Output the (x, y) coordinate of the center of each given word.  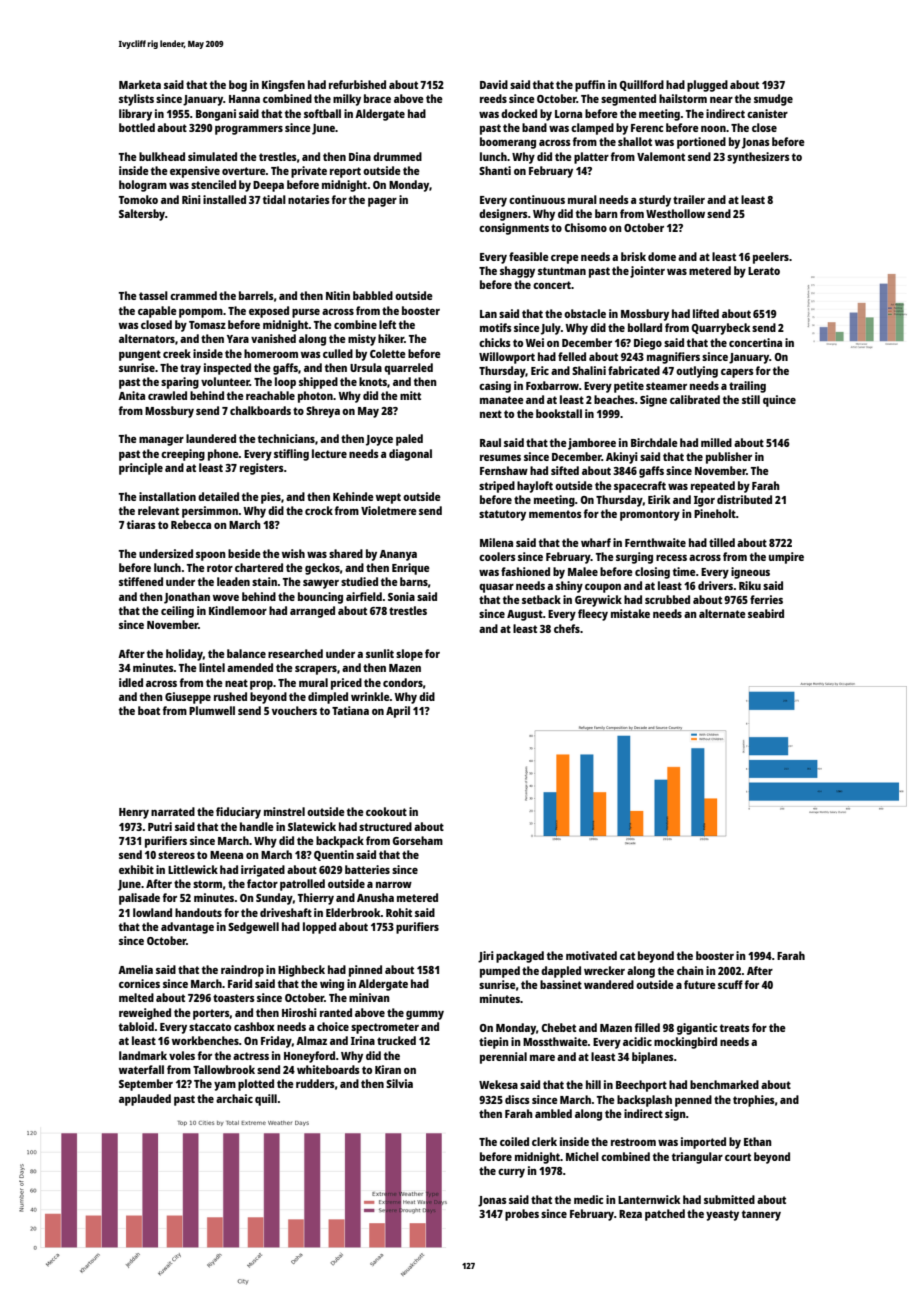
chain (690, 970)
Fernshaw (504, 470)
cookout (386, 811)
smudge (773, 100)
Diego (648, 344)
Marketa (140, 84)
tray (190, 369)
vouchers (294, 710)
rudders (315, 1083)
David (494, 84)
